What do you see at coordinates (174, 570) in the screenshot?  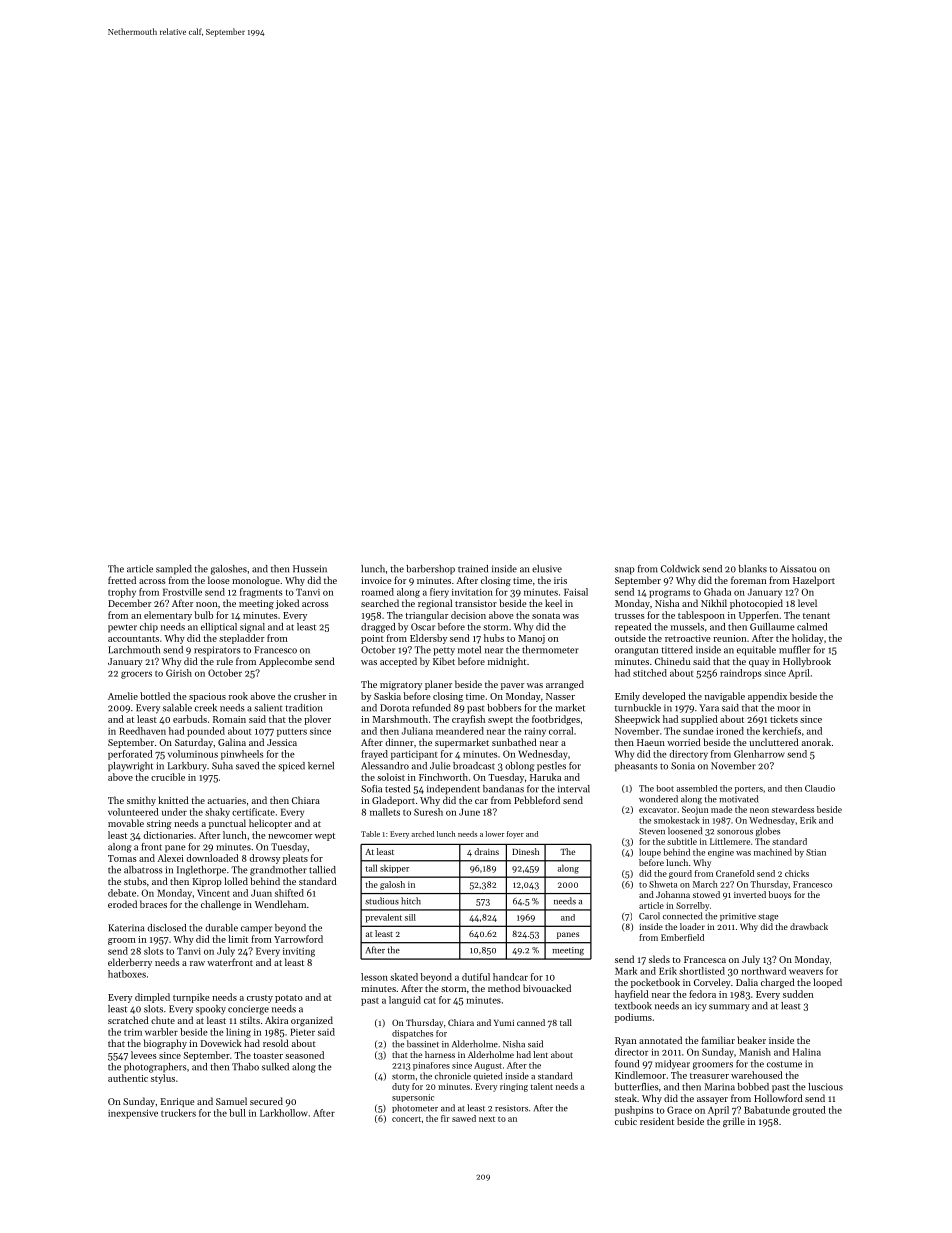 I see `sampled` at bounding box center [174, 570].
